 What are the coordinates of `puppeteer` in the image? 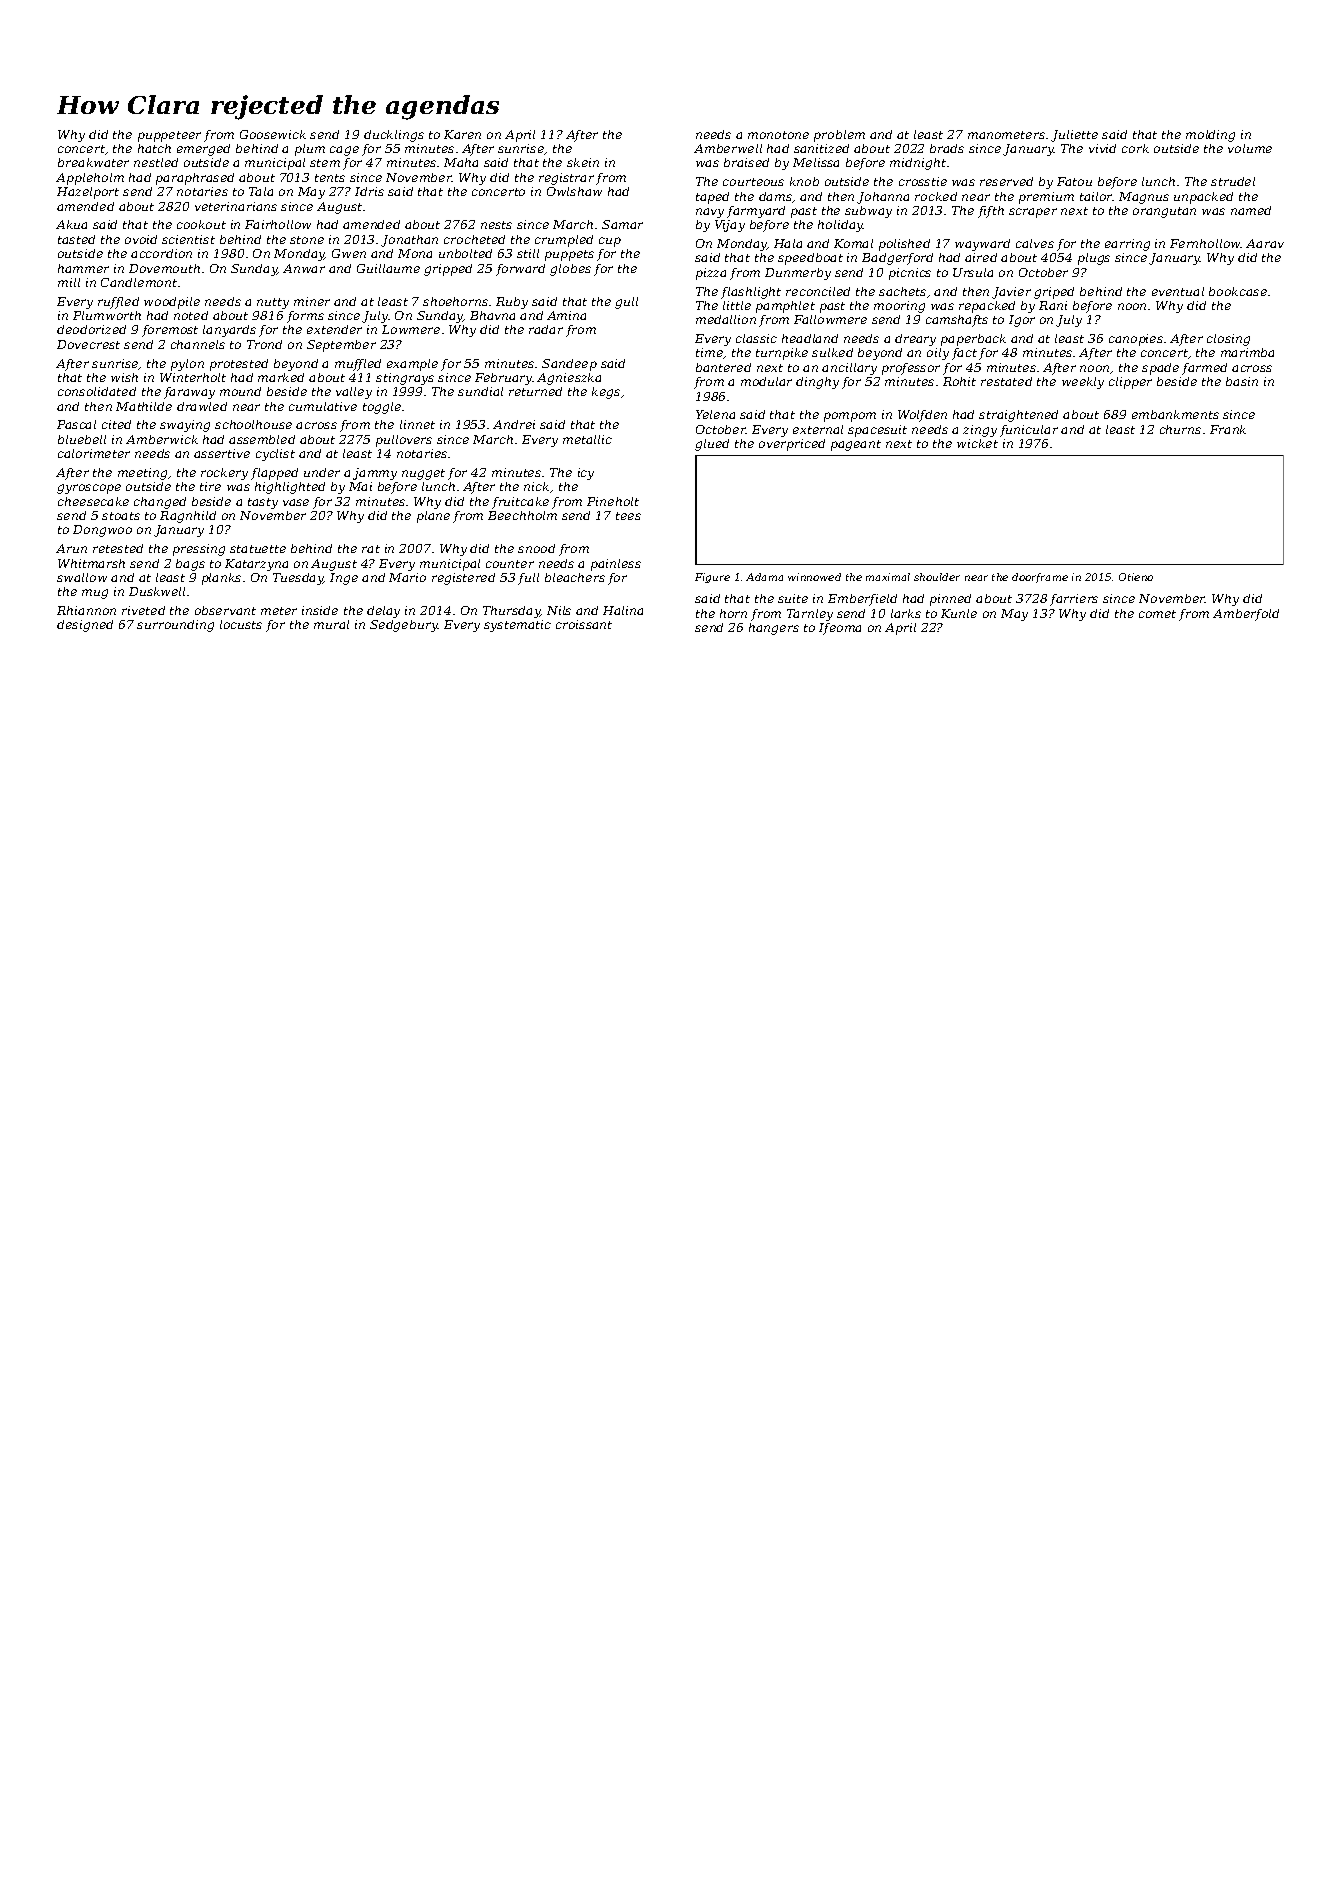 It's located at (169, 136).
